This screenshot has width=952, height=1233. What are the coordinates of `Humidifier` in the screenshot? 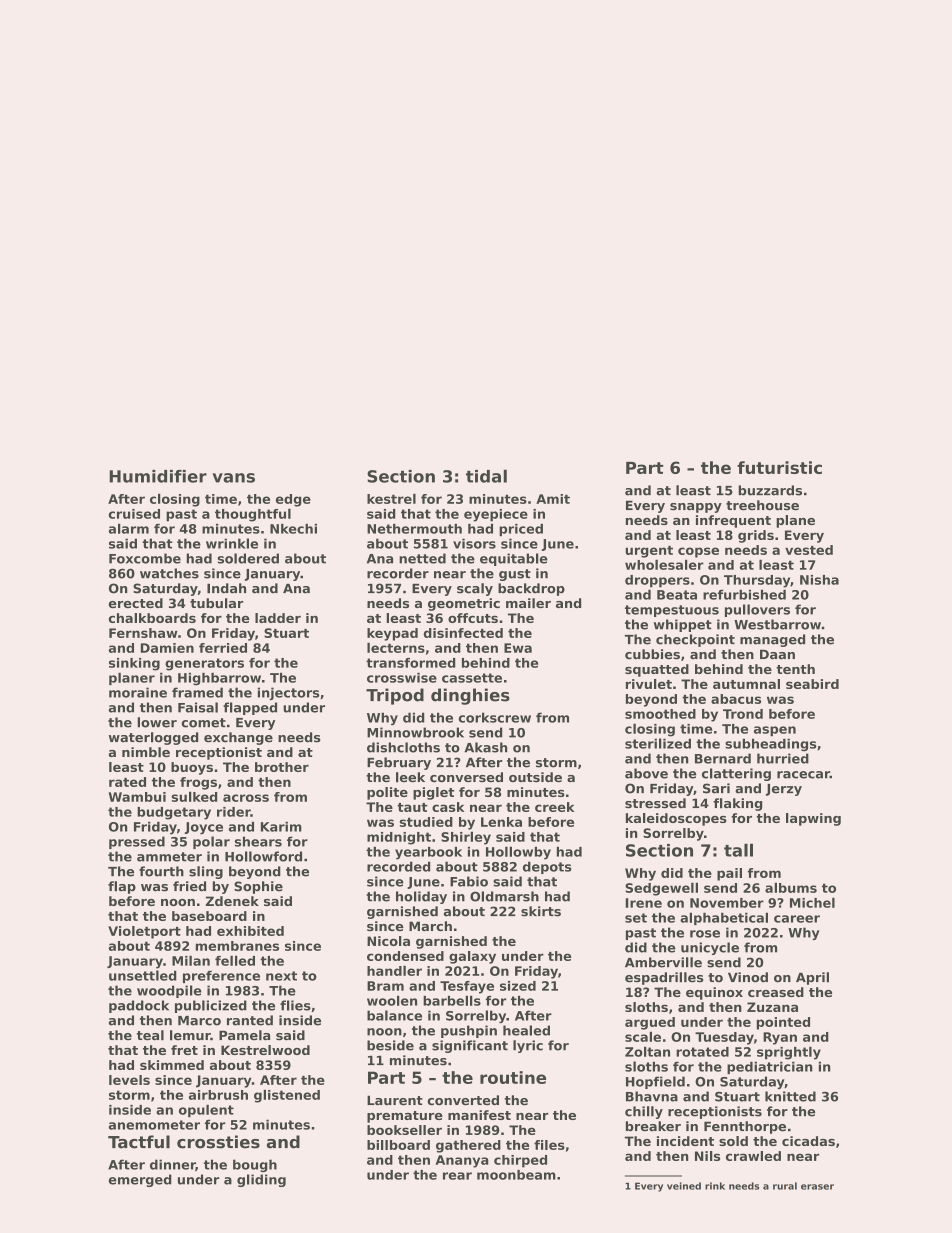 It's located at (158, 476).
